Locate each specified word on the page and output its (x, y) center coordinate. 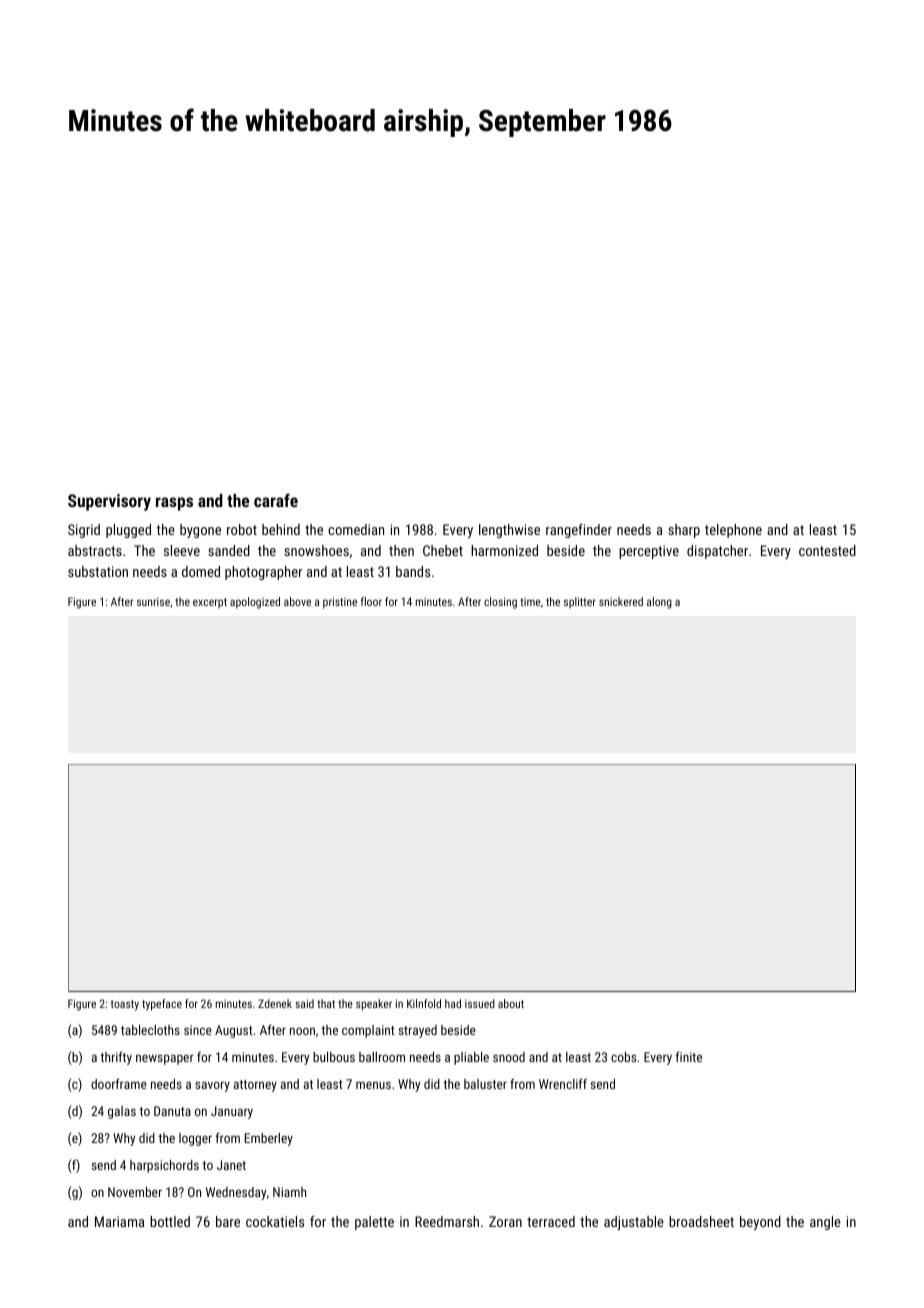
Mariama (119, 1221)
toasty (125, 1005)
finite (689, 1056)
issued (480, 1003)
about (511, 1003)
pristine (340, 603)
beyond (760, 1223)
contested (827, 550)
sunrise (153, 601)
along (659, 603)
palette (374, 1223)
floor (371, 601)
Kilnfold (424, 1003)
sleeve (182, 550)
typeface (162, 1005)
